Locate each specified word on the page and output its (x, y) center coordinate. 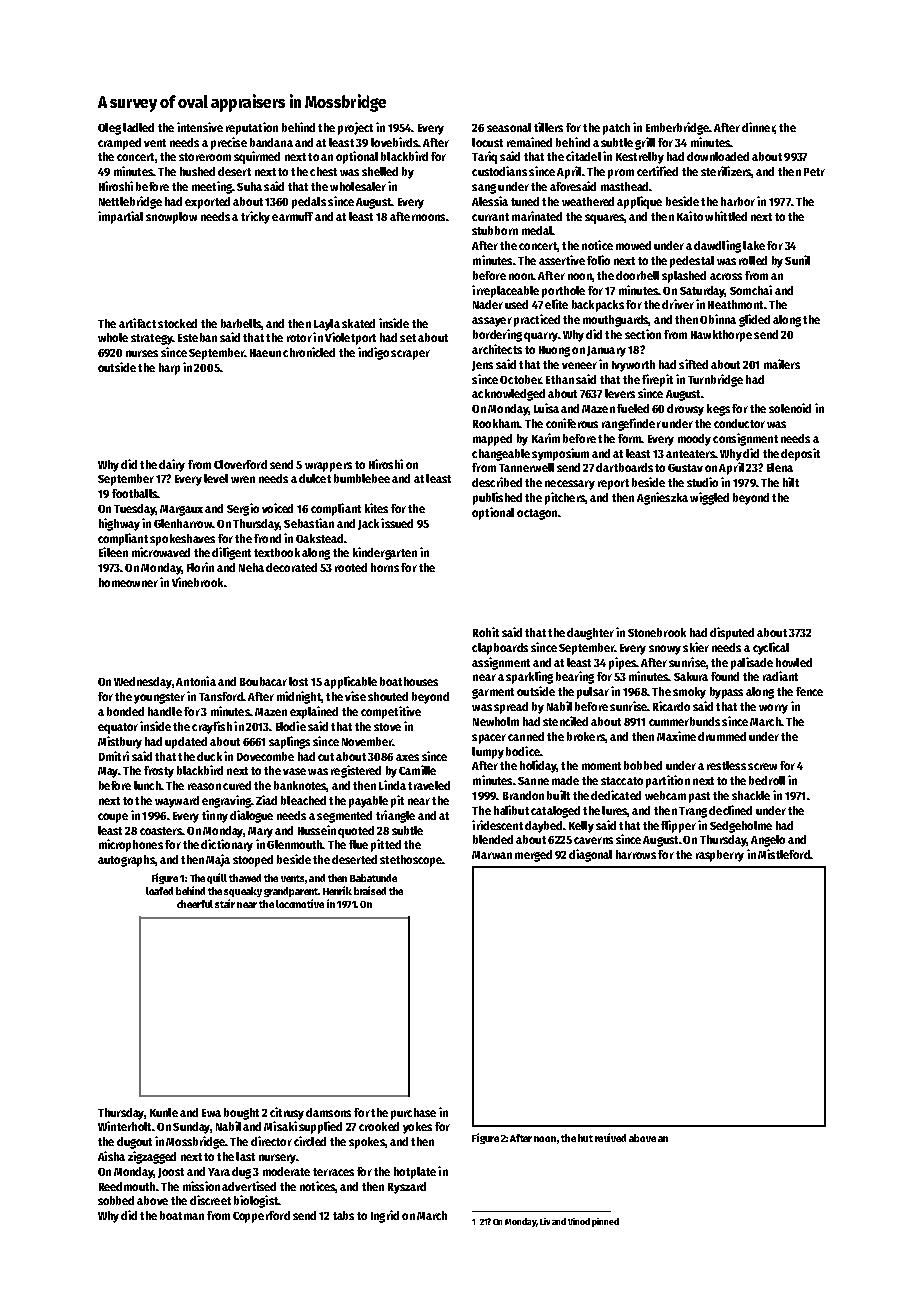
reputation (252, 128)
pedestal (692, 262)
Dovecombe (265, 756)
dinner (758, 128)
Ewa (211, 1113)
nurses (142, 353)
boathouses (409, 681)
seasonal (509, 127)
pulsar (593, 693)
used (516, 304)
